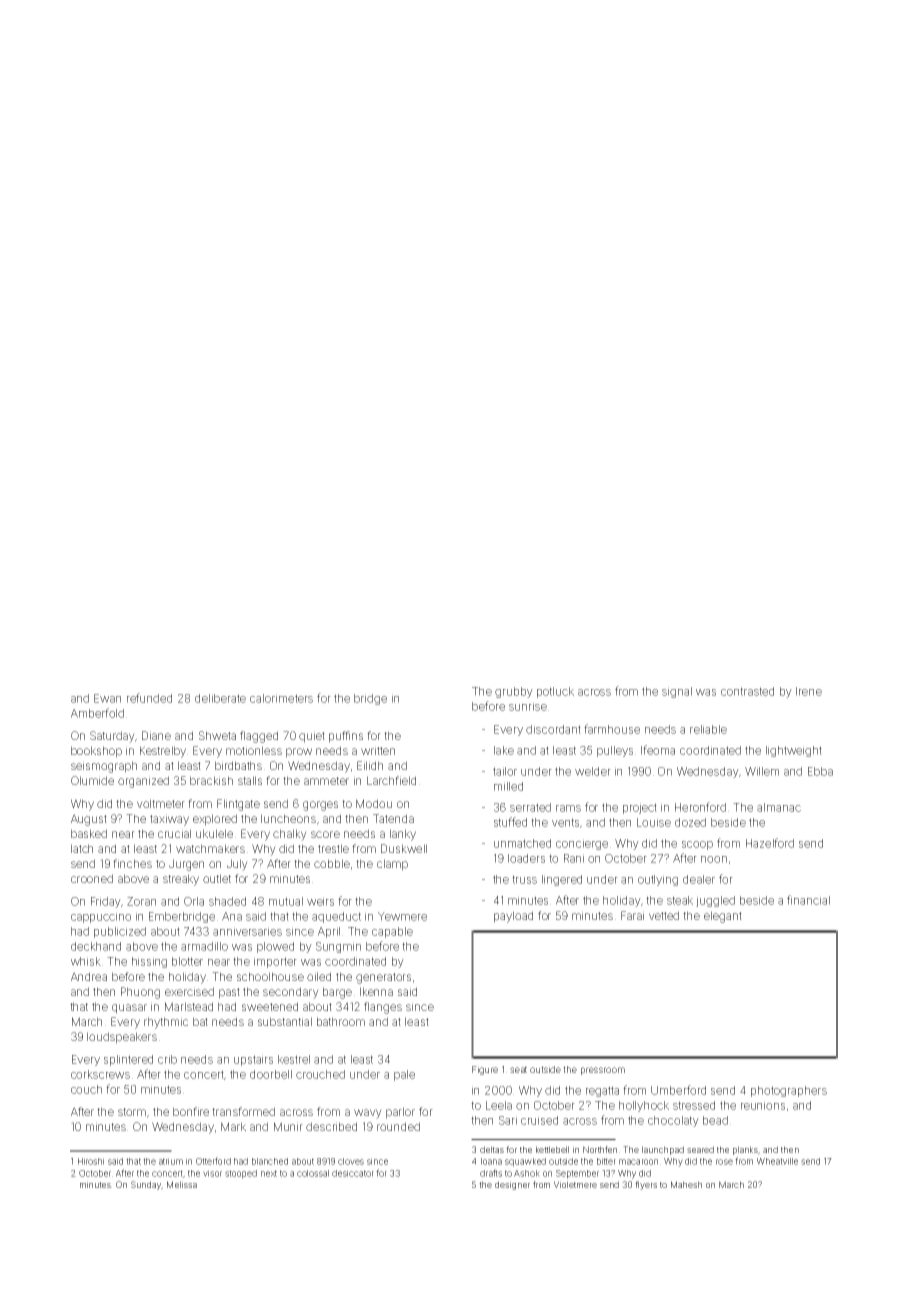 The image size is (908, 1316). What do you see at coordinates (714, 859) in the image?
I see `noon` at bounding box center [714, 859].
